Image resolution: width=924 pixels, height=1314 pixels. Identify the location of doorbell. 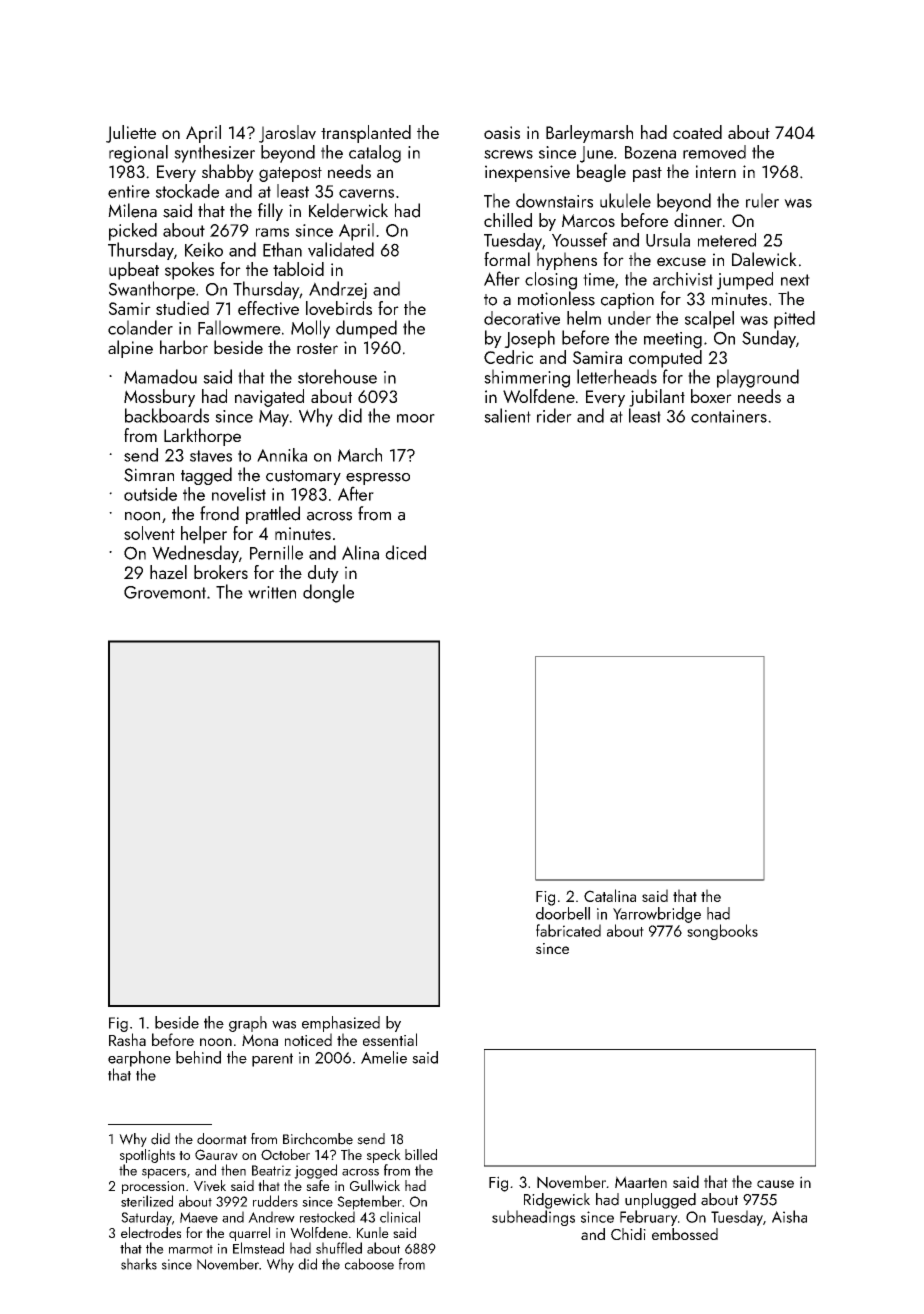
(563, 913).
